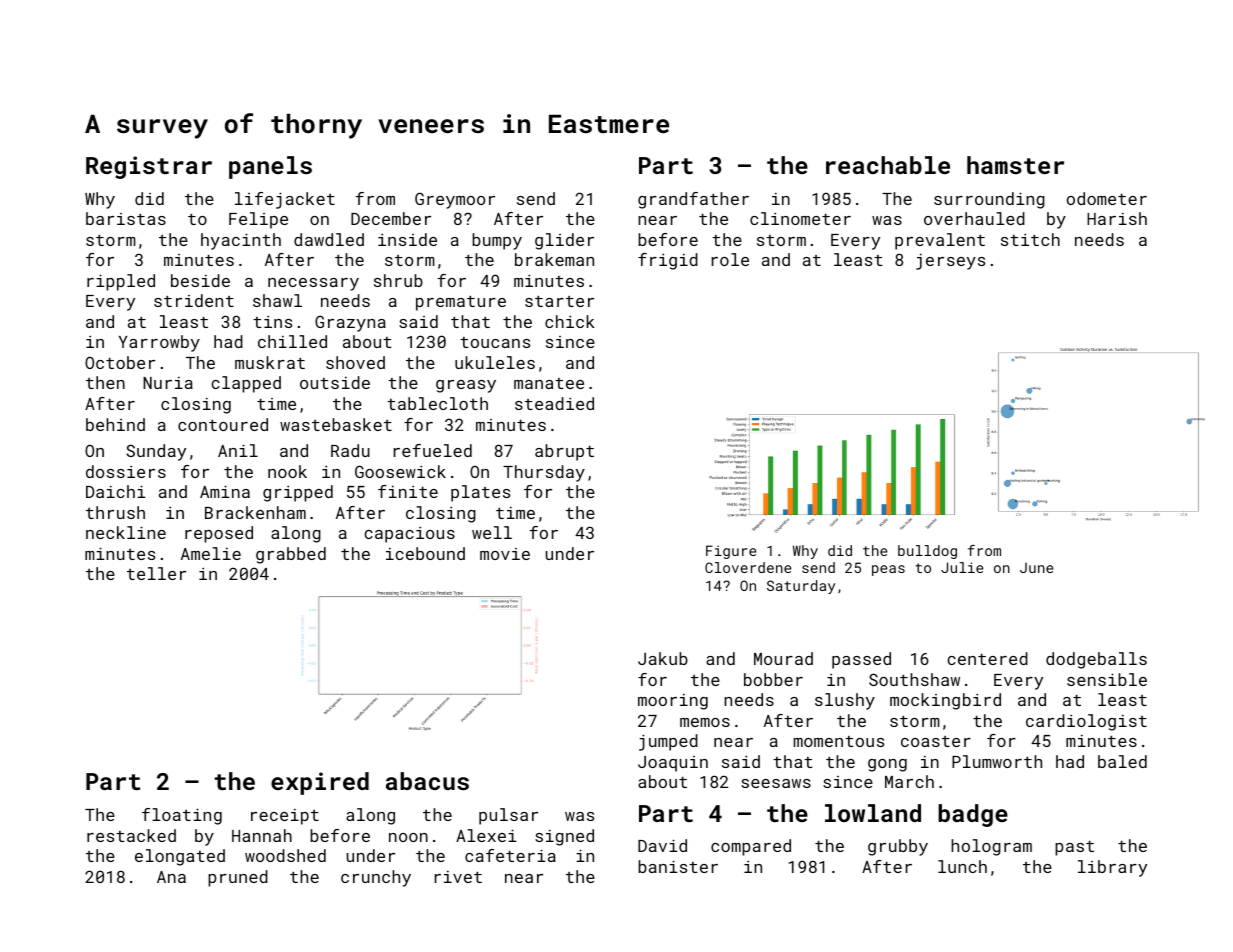 The image size is (1233, 952). Describe the element at coordinates (549, 383) in the screenshot. I see `manatee` at that location.
